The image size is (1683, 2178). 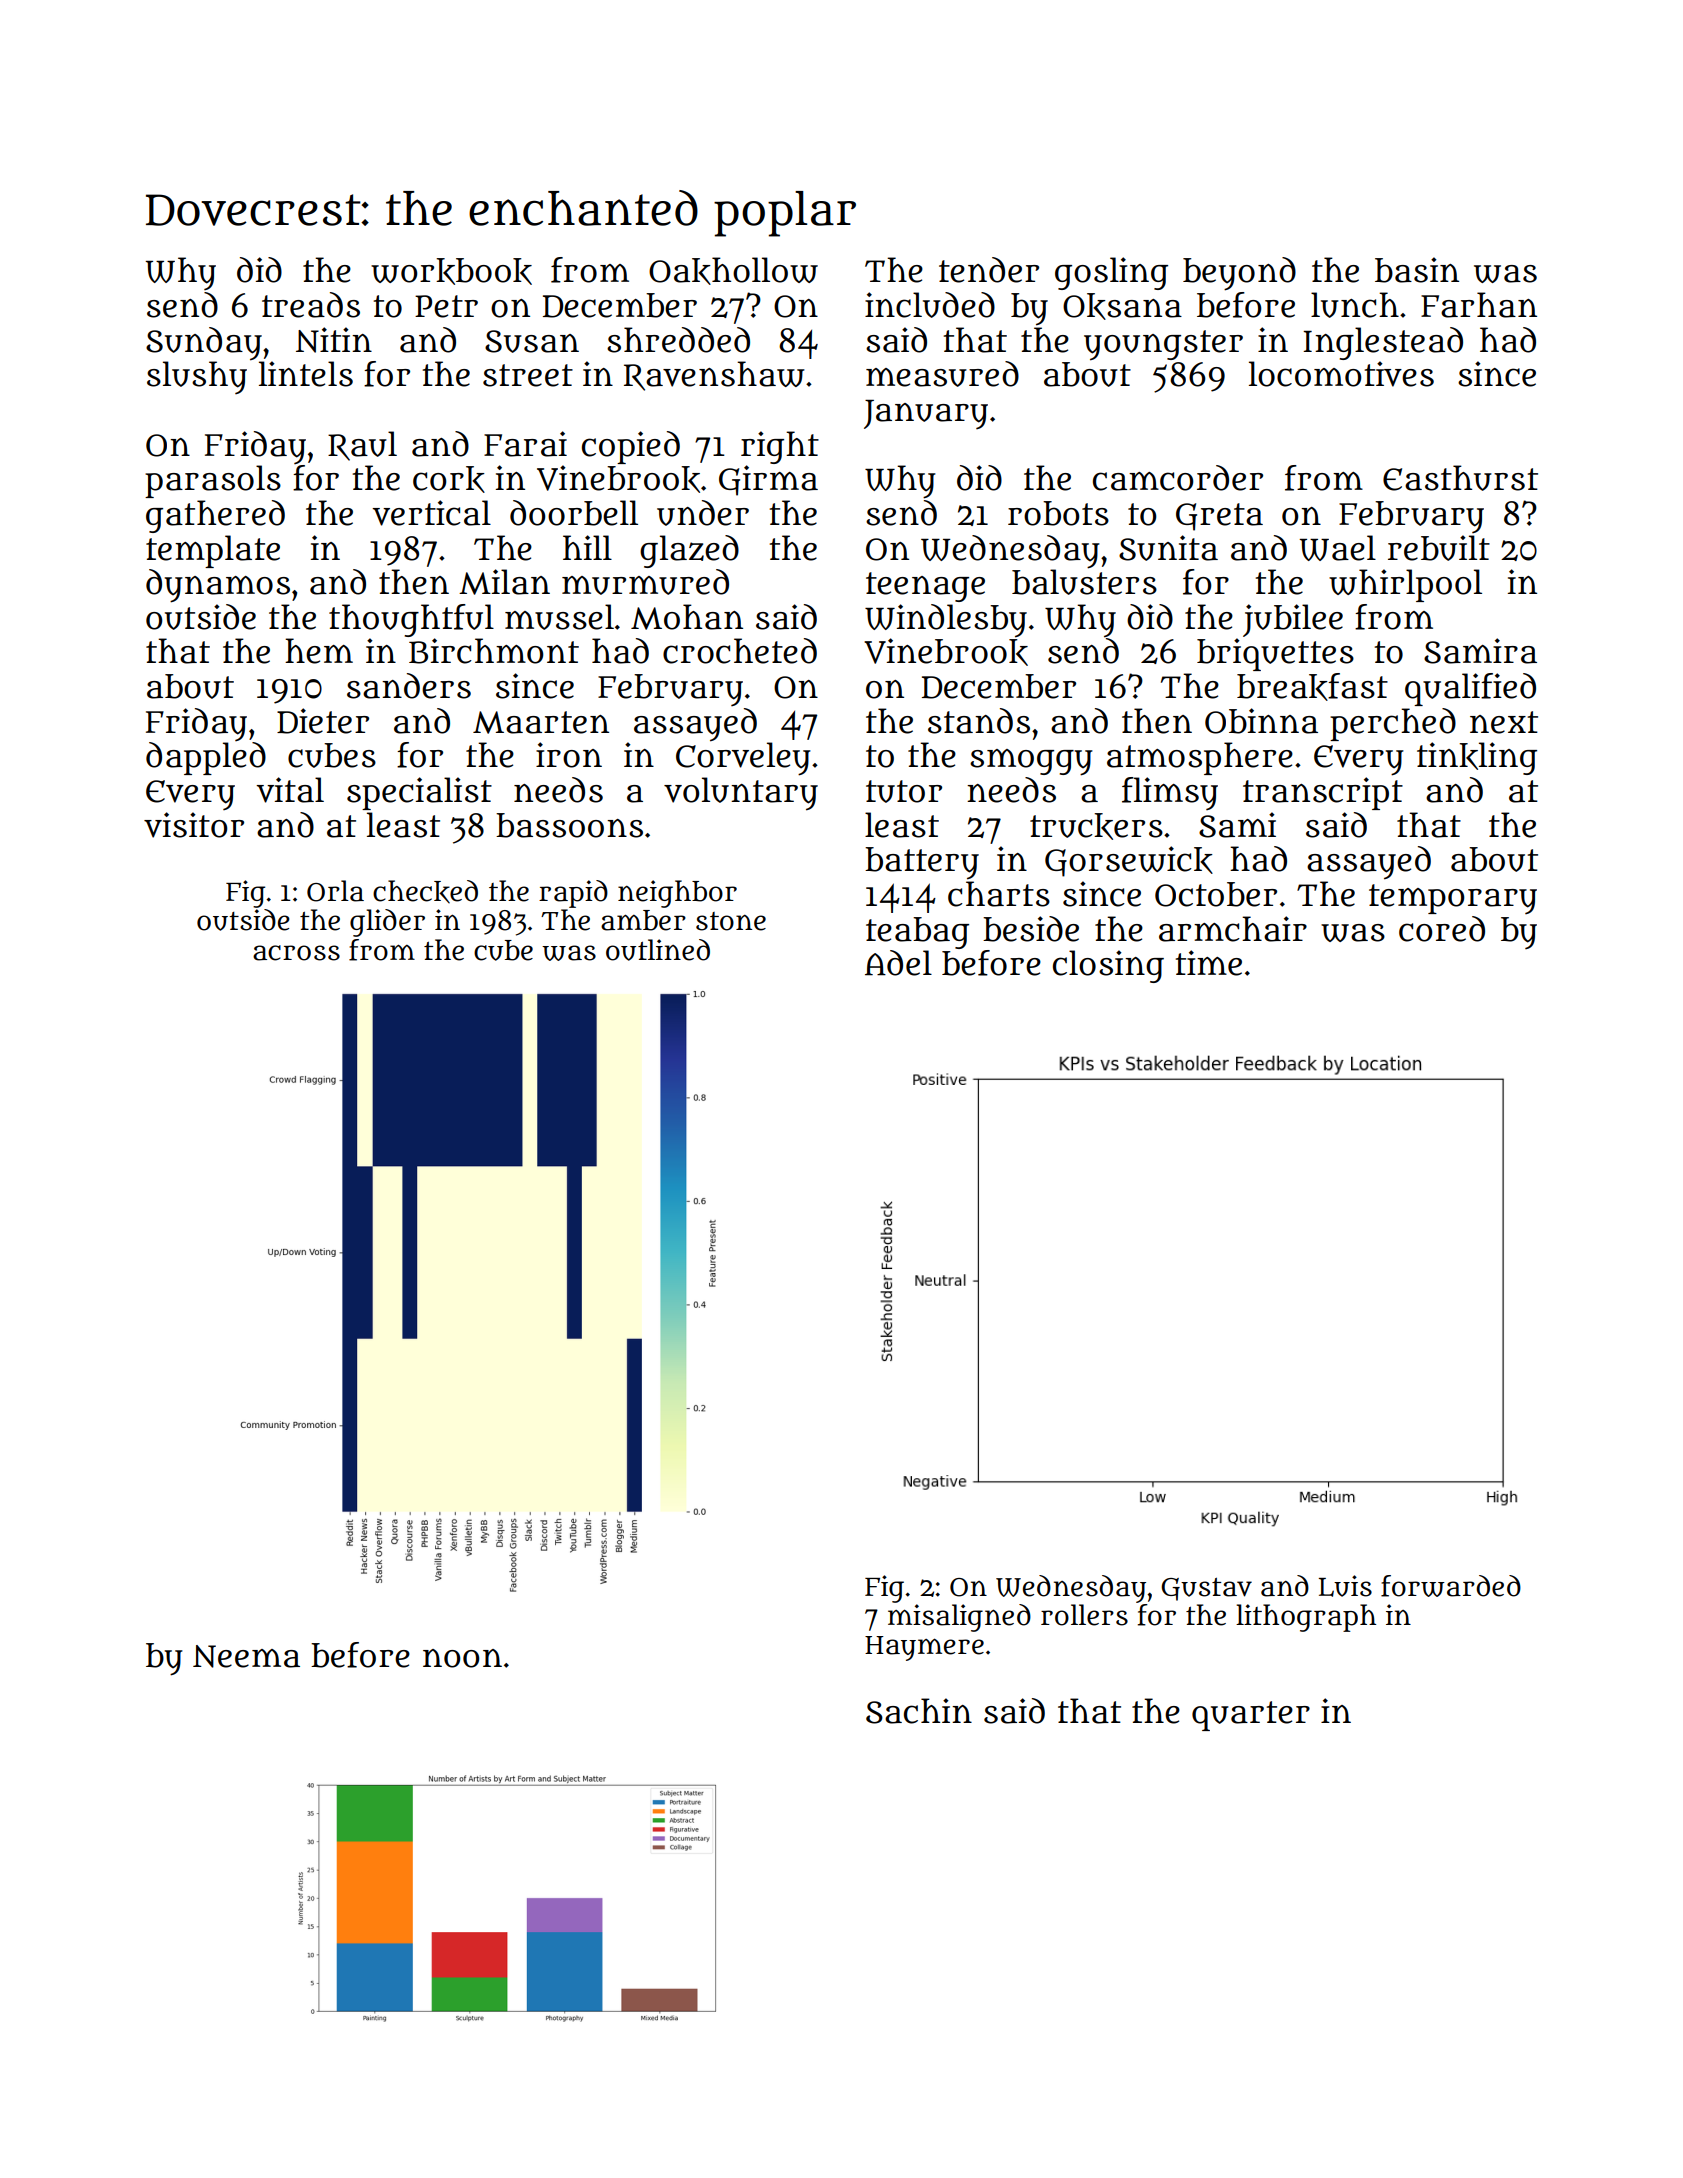 I want to click on Oakhollow, so click(x=733, y=271).
